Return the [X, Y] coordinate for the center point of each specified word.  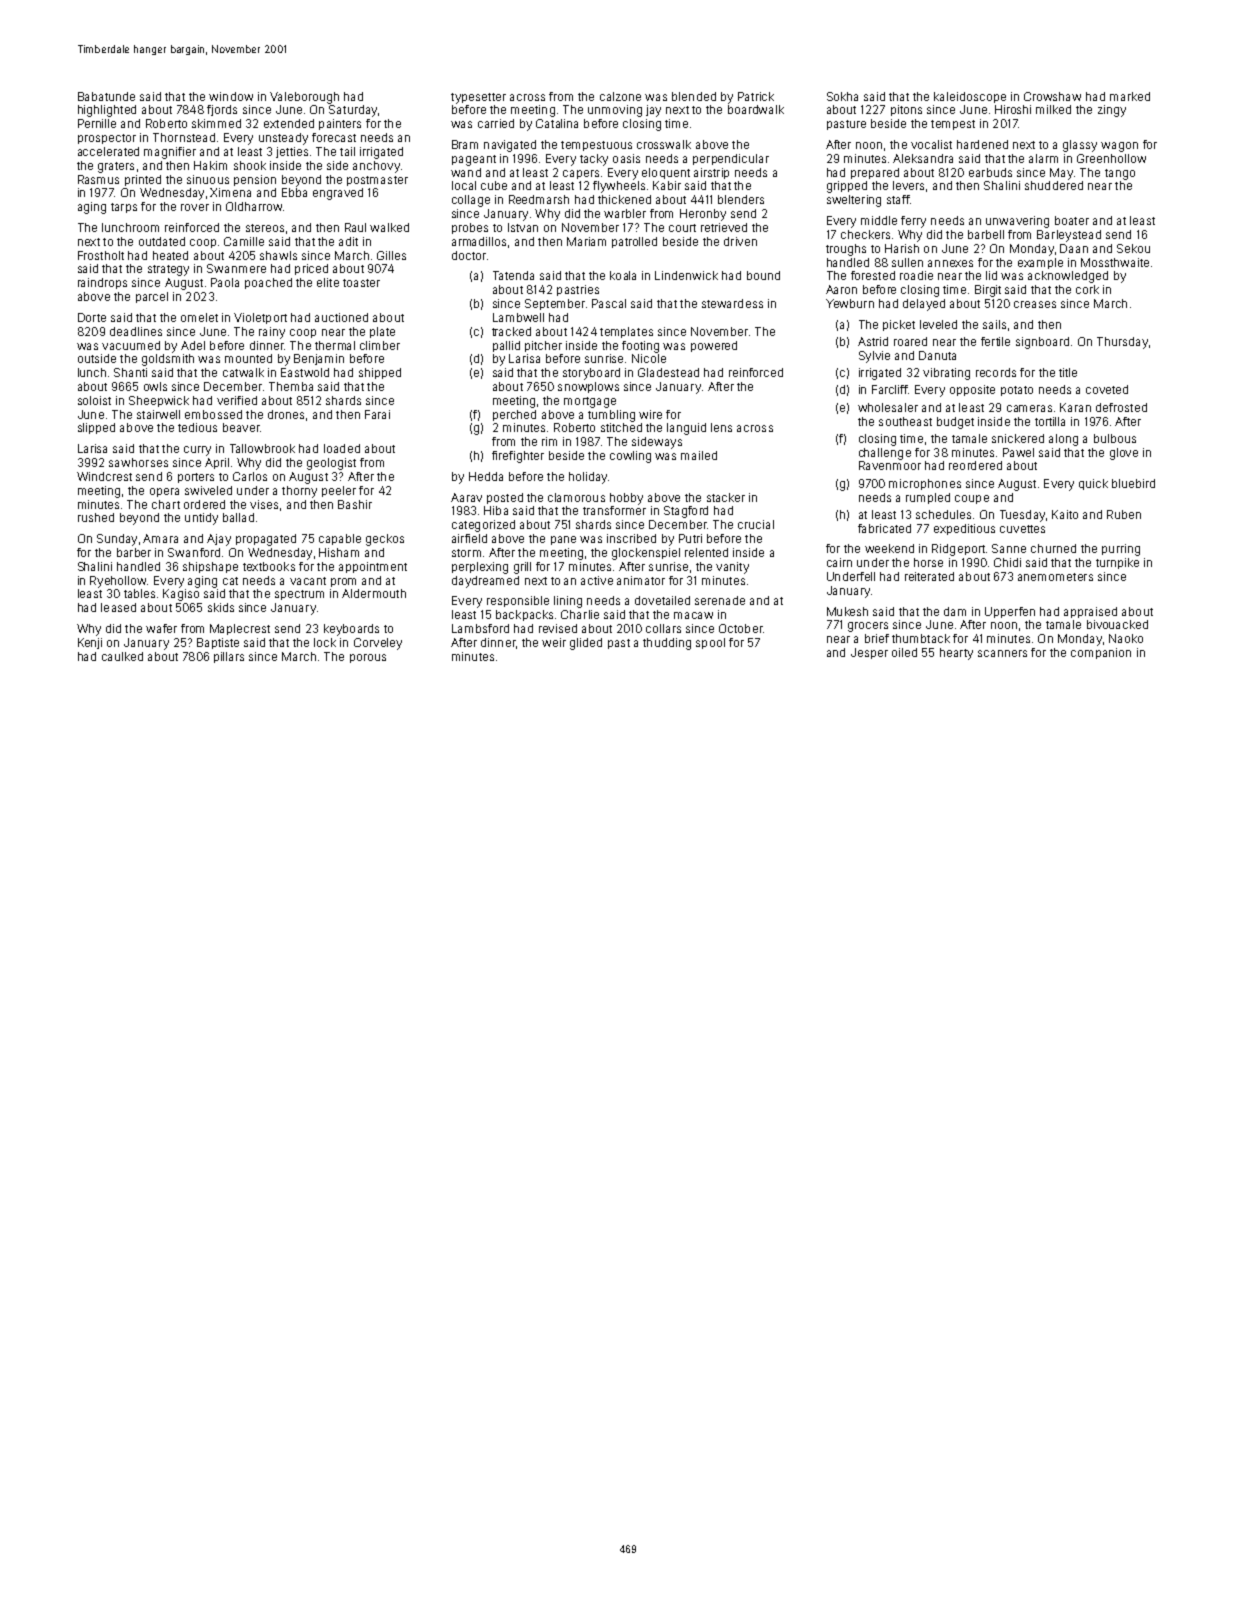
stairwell [158, 414]
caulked [122, 656]
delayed [924, 305]
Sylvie [874, 357]
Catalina [557, 123]
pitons [906, 110]
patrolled [634, 242]
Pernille [97, 123]
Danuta [937, 355]
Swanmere [236, 268]
